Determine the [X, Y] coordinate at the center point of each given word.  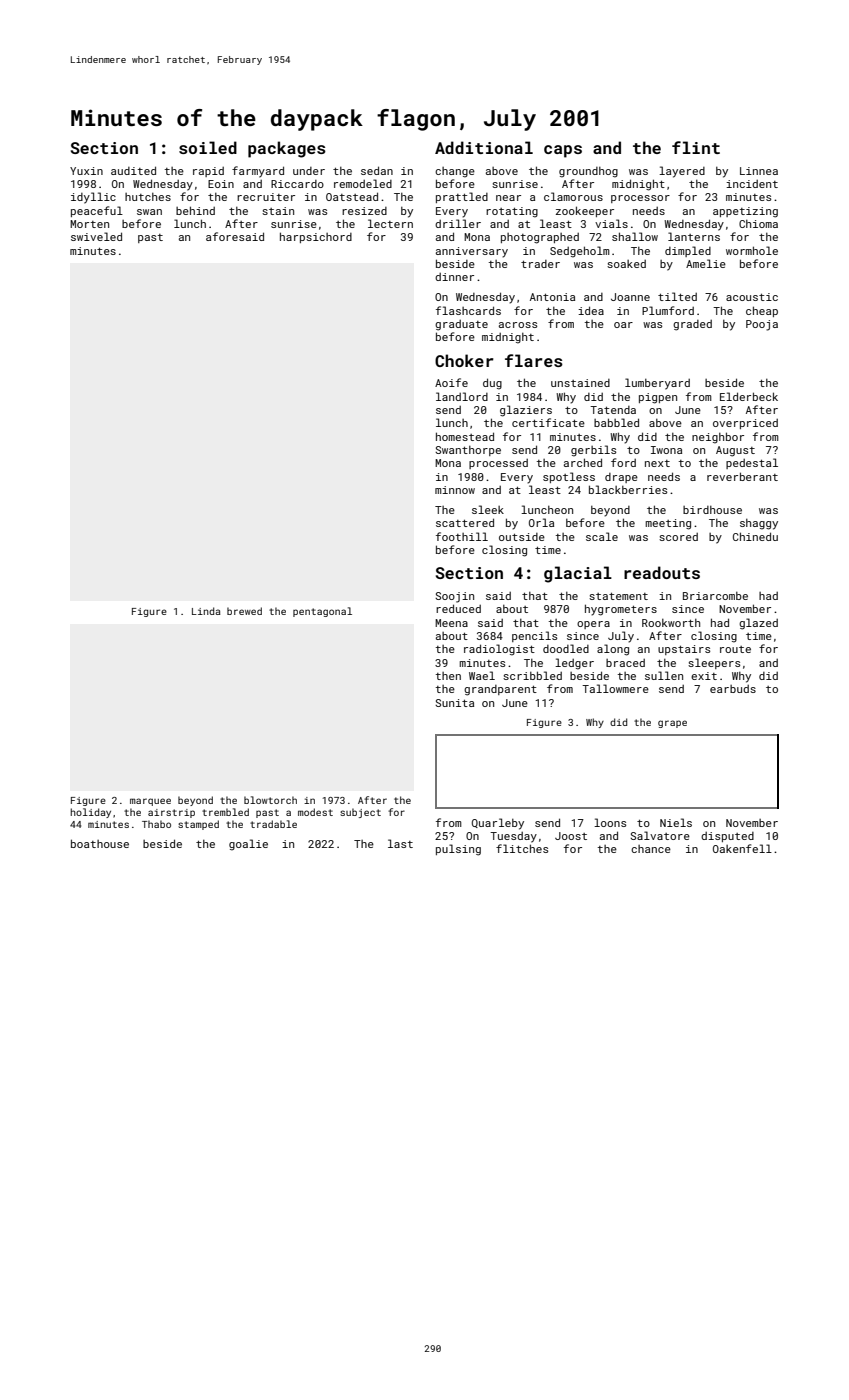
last [400, 843]
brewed [244, 611]
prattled [462, 197]
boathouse [100, 843]
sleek [488, 509]
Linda [206, 611]
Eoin [221, 184]
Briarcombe [715, 596]
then [448, 676]
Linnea [759, 171]
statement [618, 596]
